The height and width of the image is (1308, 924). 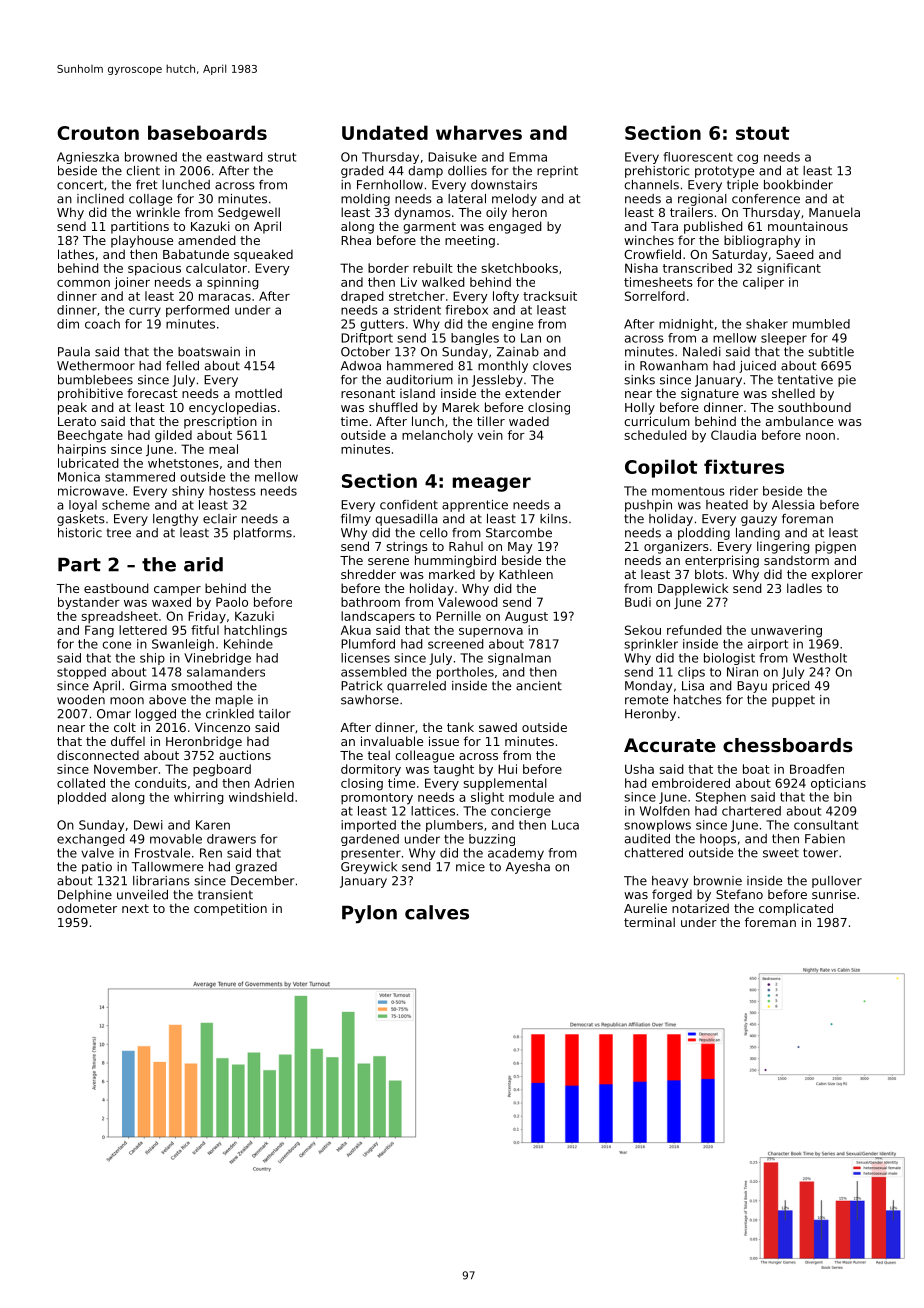 What do you see at coordinates (173, 436) in the image?
I see `gilded` at bounding box center [173, 436].
